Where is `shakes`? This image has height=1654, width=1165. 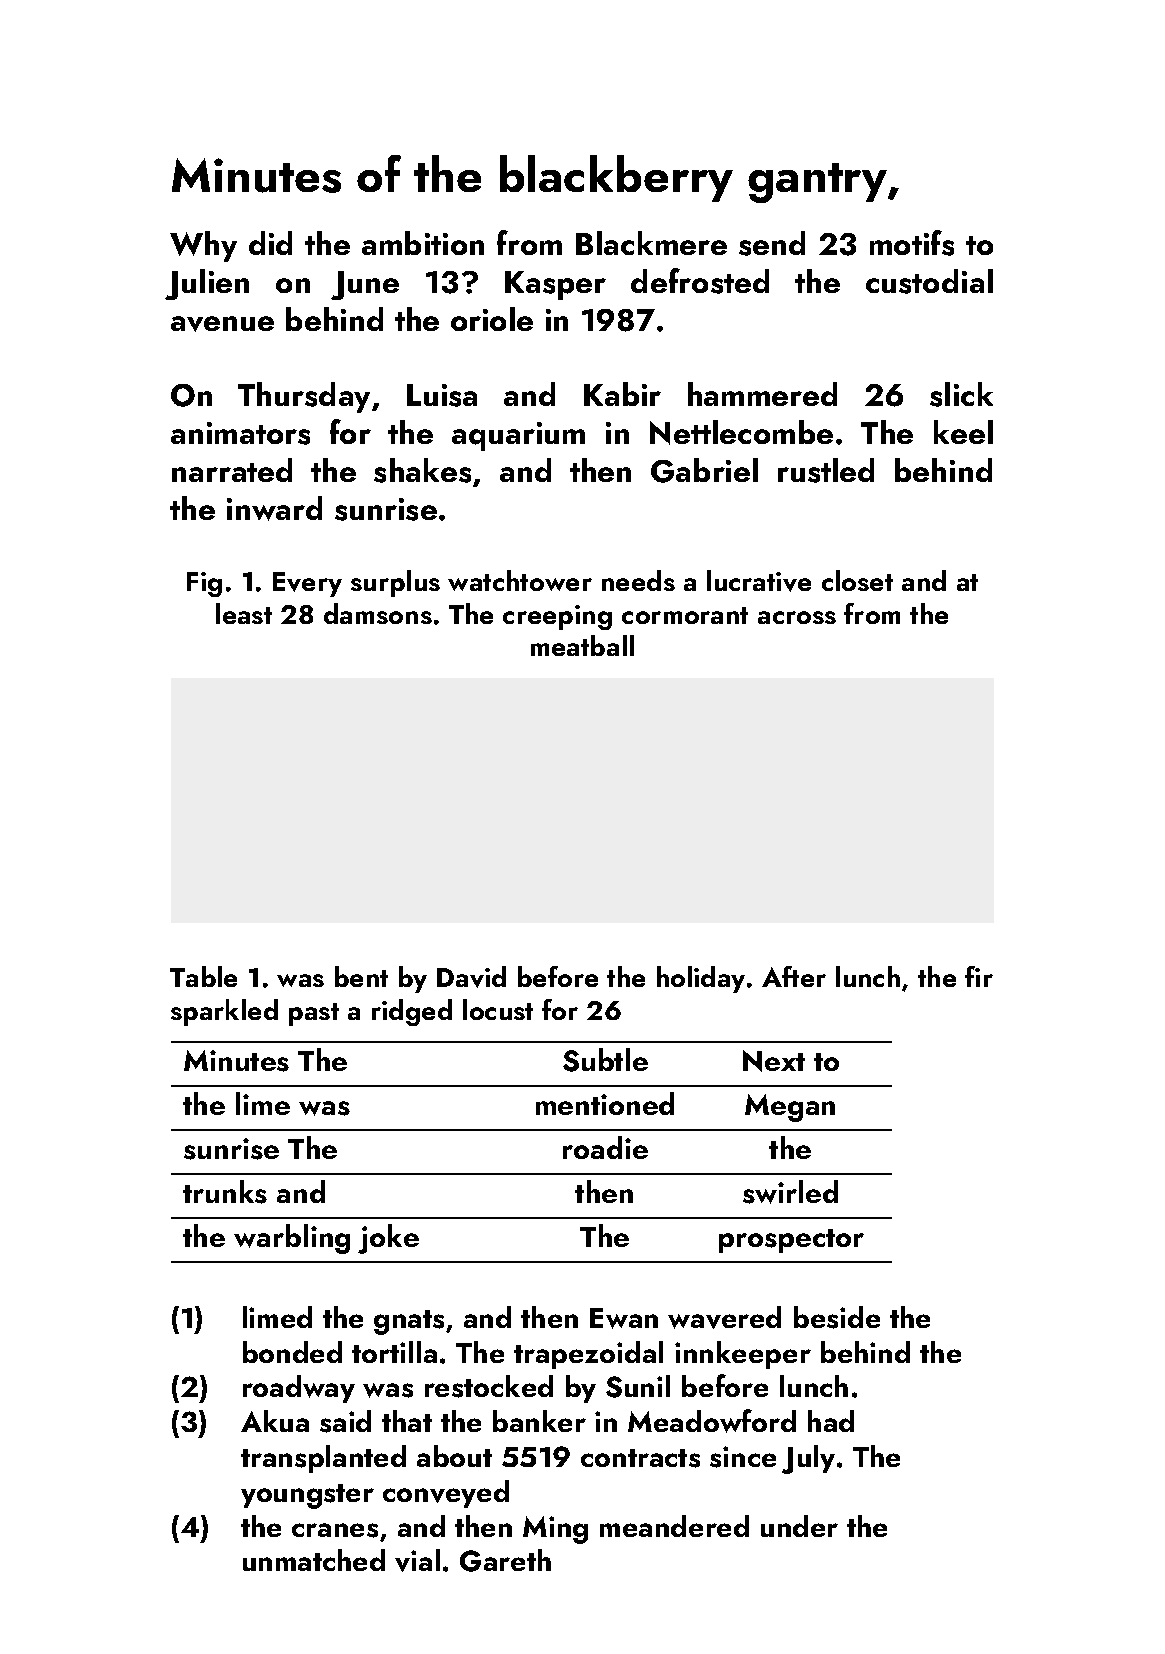 shakes is located at coordinates (422, 470).
